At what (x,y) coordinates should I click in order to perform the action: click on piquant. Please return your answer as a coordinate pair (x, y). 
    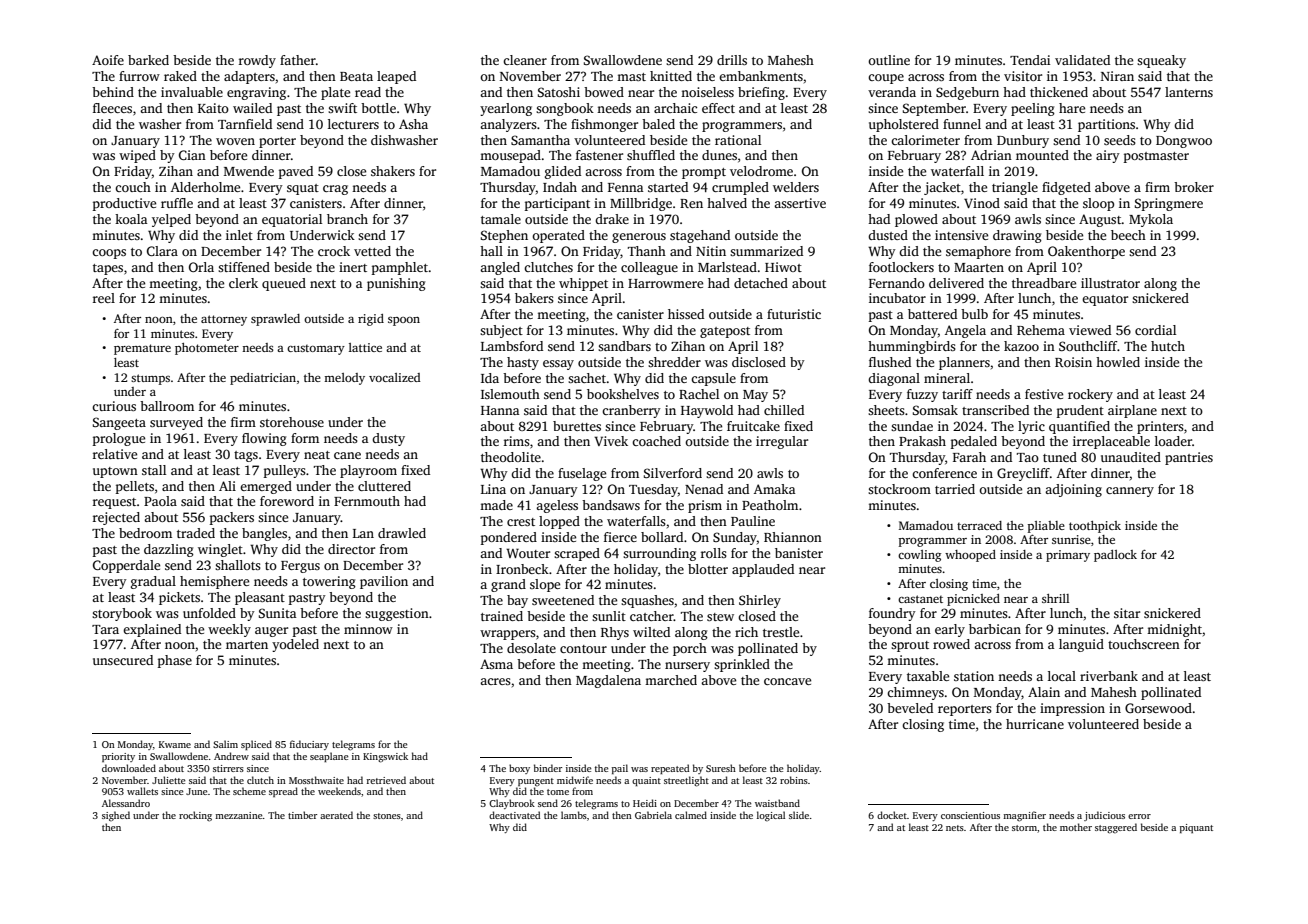
    Looking at the image, I should click on (1196, 828).
